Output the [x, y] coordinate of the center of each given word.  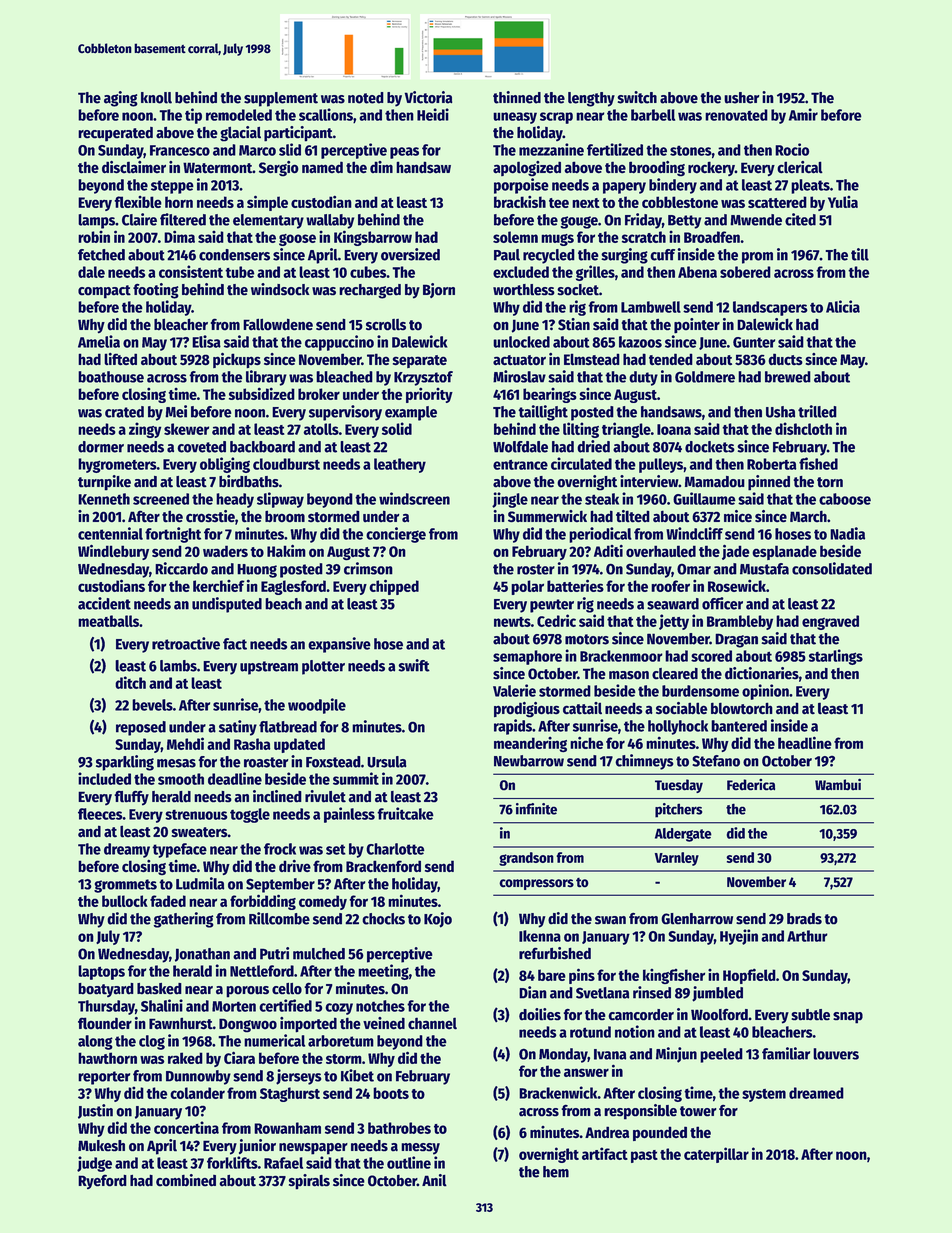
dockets [710, 447]
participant [298, 134]
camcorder [641, 1015]
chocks [383, 919]
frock [280, 849]
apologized [527, 169]
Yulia [843, 202]
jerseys [298, 1077]
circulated [581, 463]
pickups [237, 360]
